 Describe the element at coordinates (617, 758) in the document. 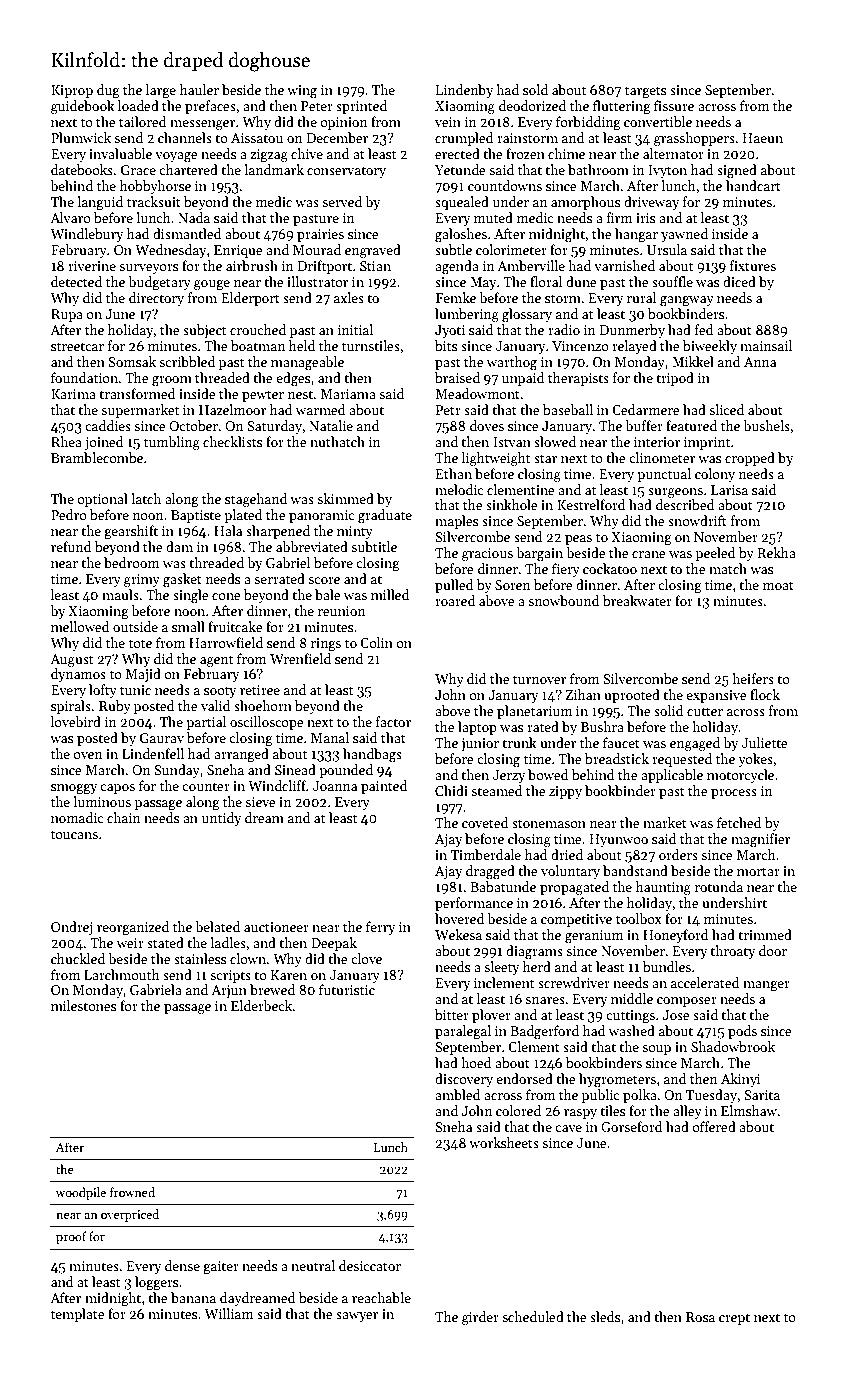

I see `breadstick` at that location.
